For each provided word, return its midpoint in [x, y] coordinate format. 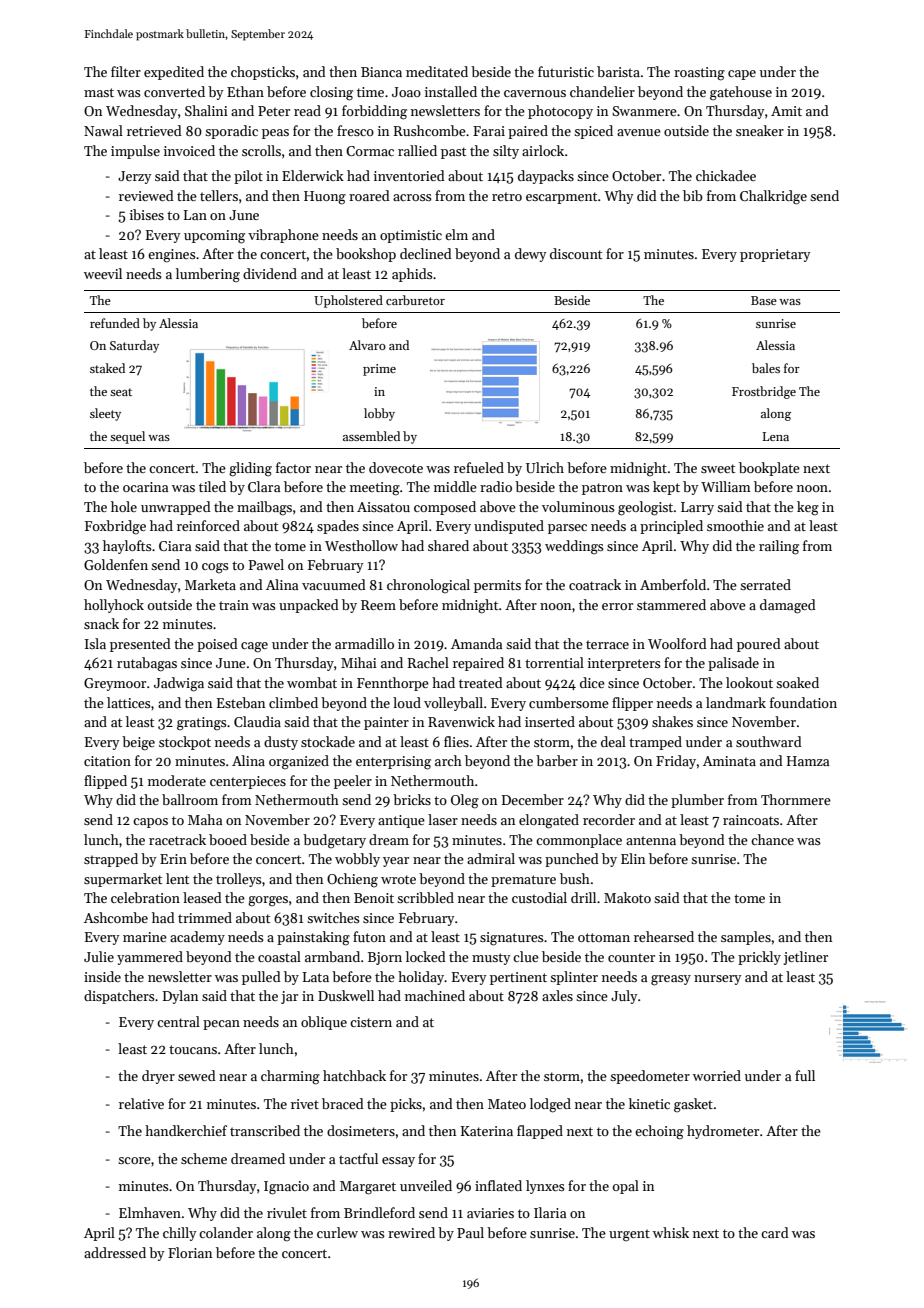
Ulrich [545, 467]
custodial [539, 897]
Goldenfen [116, 564]
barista [618, 71]
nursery [717, 980]
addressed [115, 1252]
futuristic [566, 71]
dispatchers [119, 997]
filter [126, 71]
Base [764, 300]
